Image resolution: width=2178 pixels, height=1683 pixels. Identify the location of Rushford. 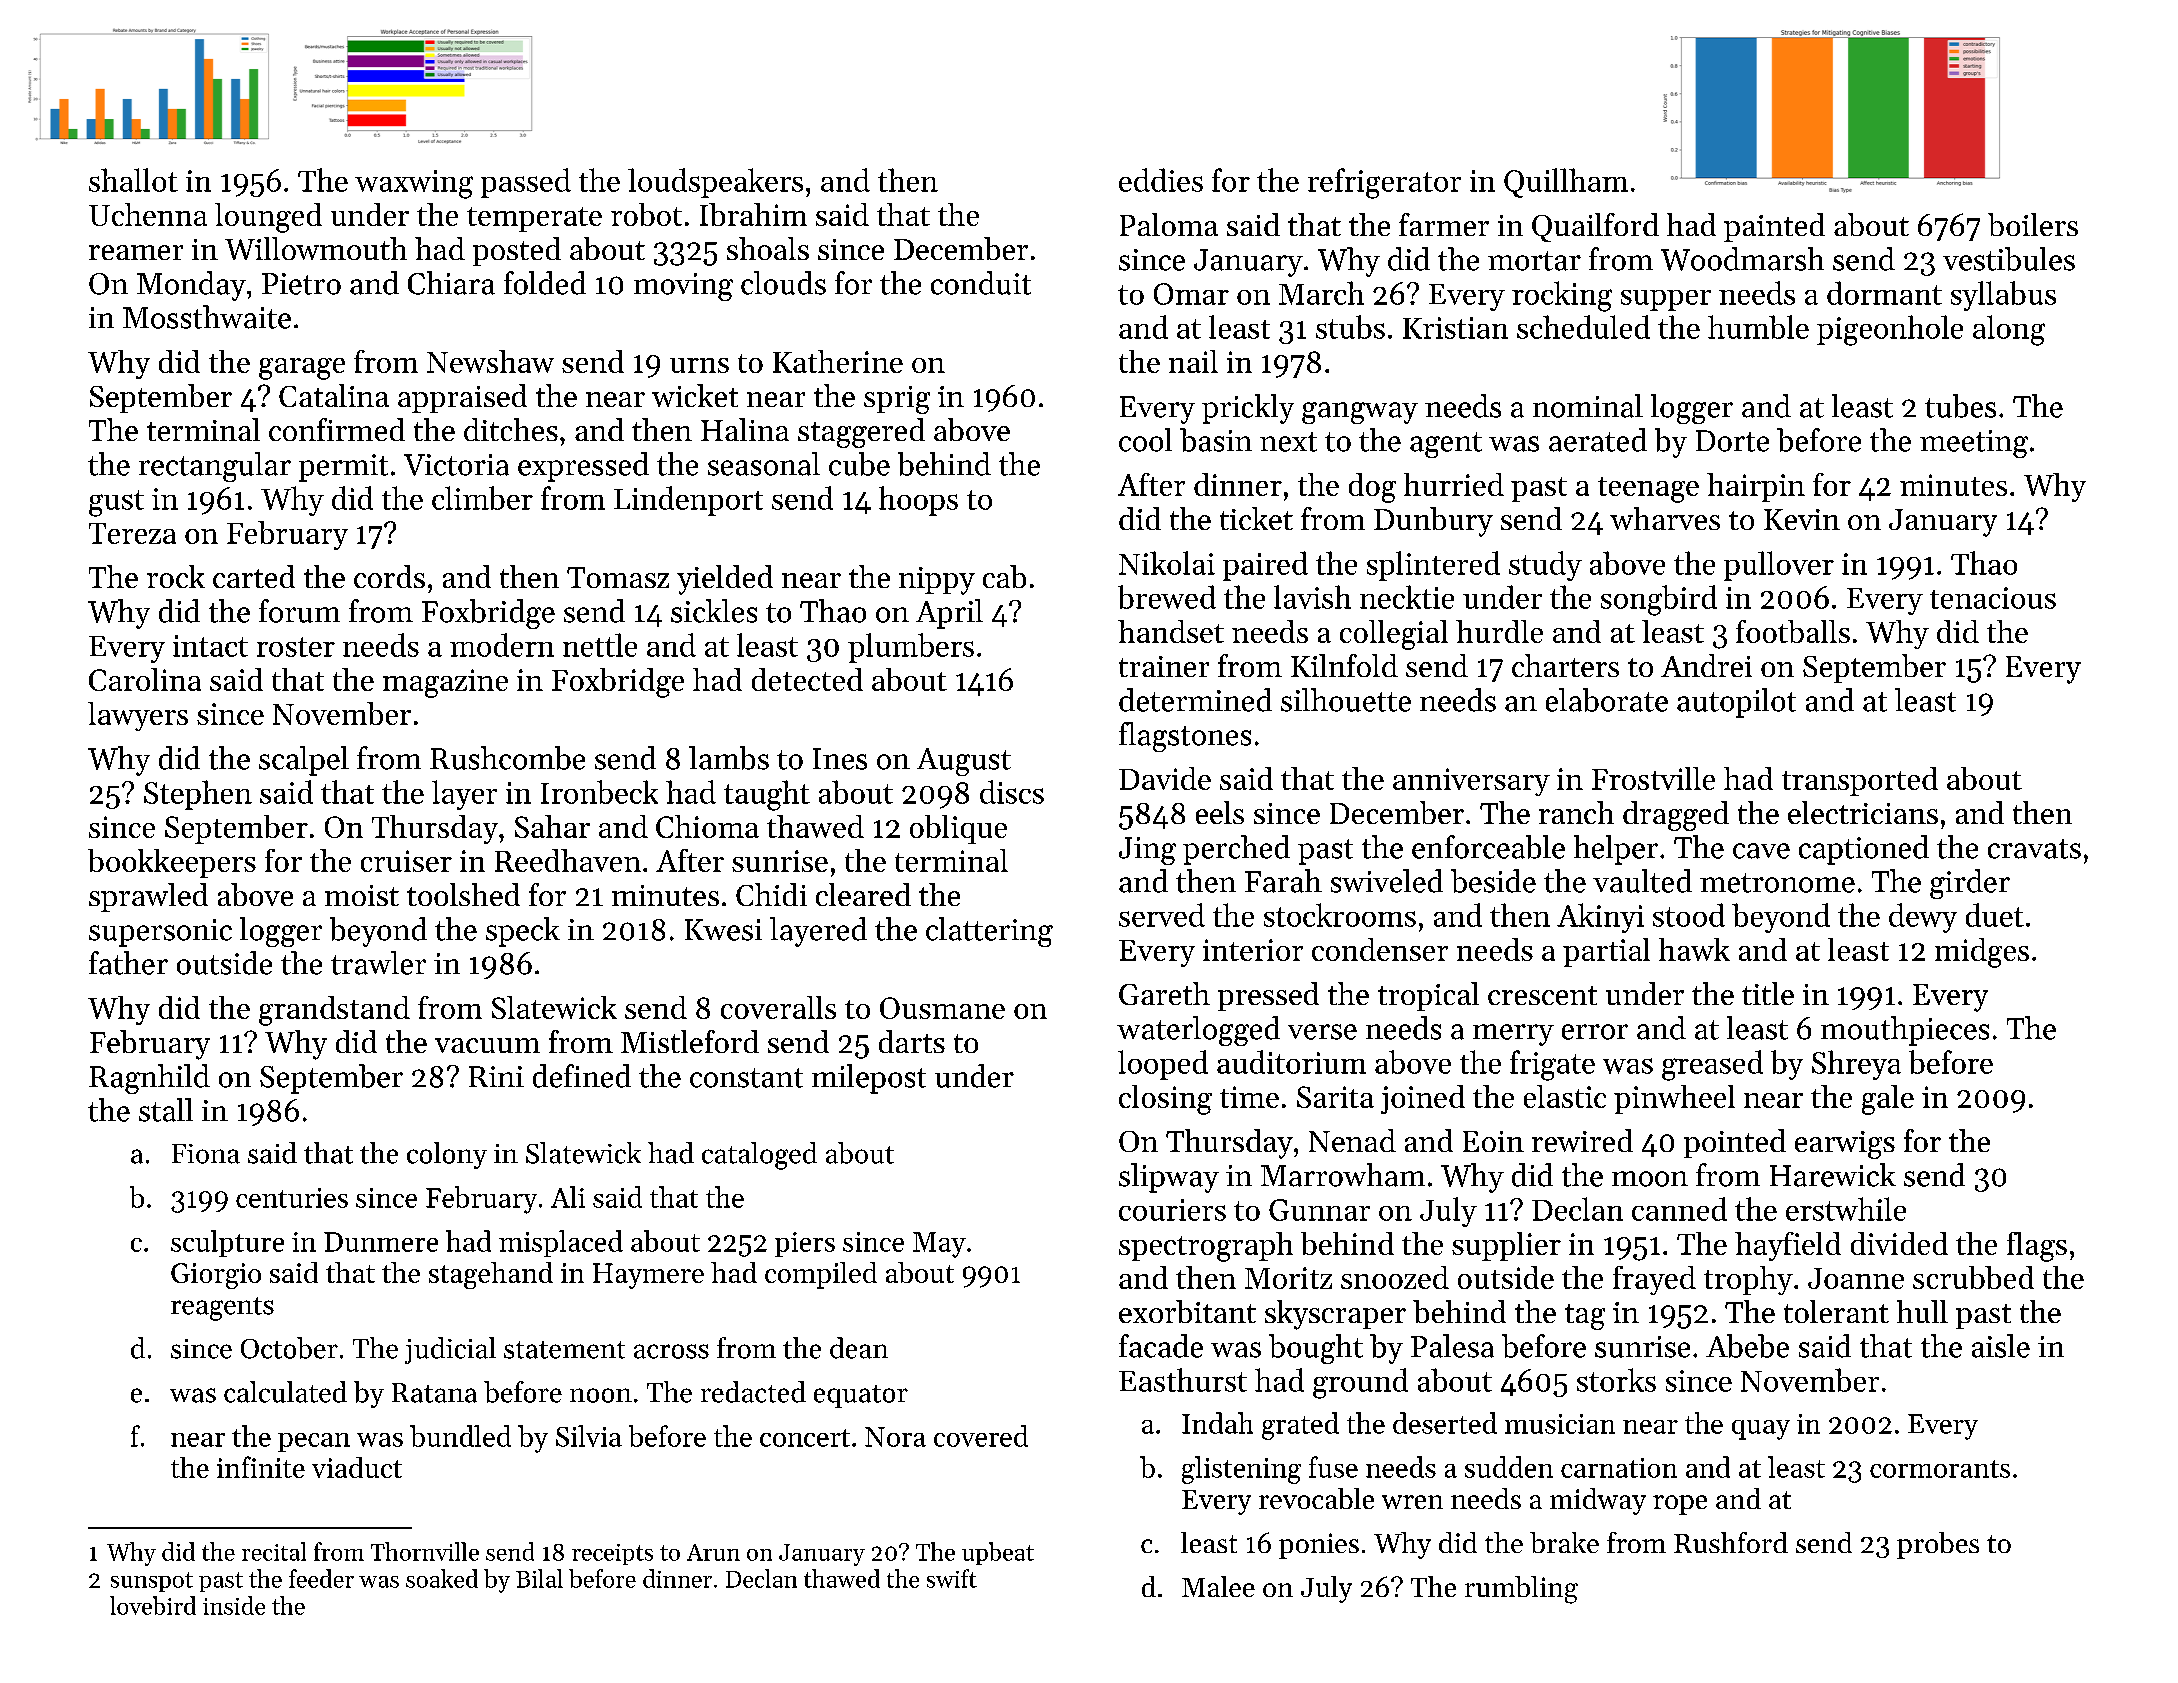
(1731, 1542).
